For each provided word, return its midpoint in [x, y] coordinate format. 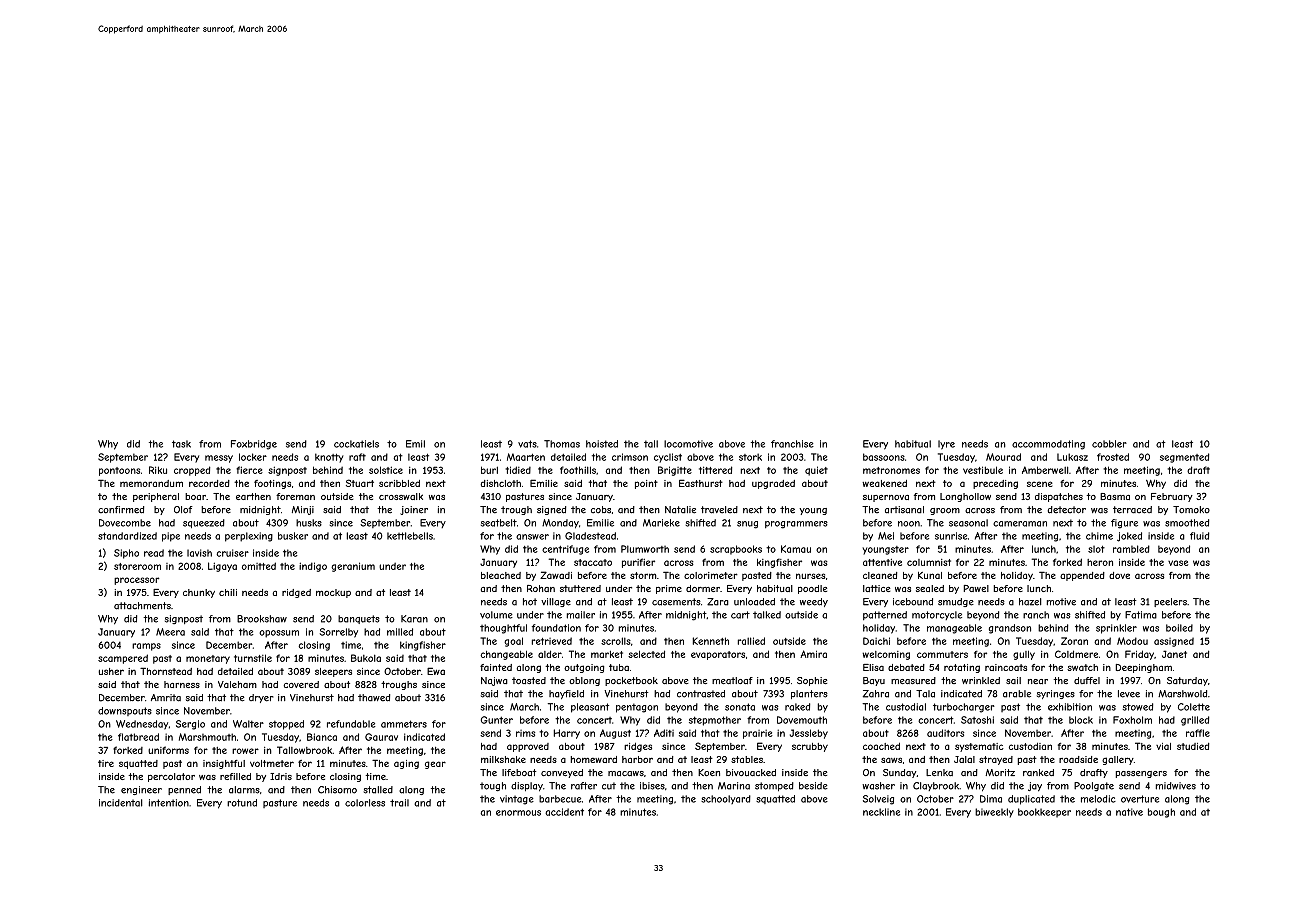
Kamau [796, 549]
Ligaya [222, 567]
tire [106, 763]
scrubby [810, 747]
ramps [146, 647]
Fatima [1141, 615]
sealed [930, 588]
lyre [946, 445]
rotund [242, 803]
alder [550, 654]
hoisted [602, 444]
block [1081, 720]
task [181, 444]
